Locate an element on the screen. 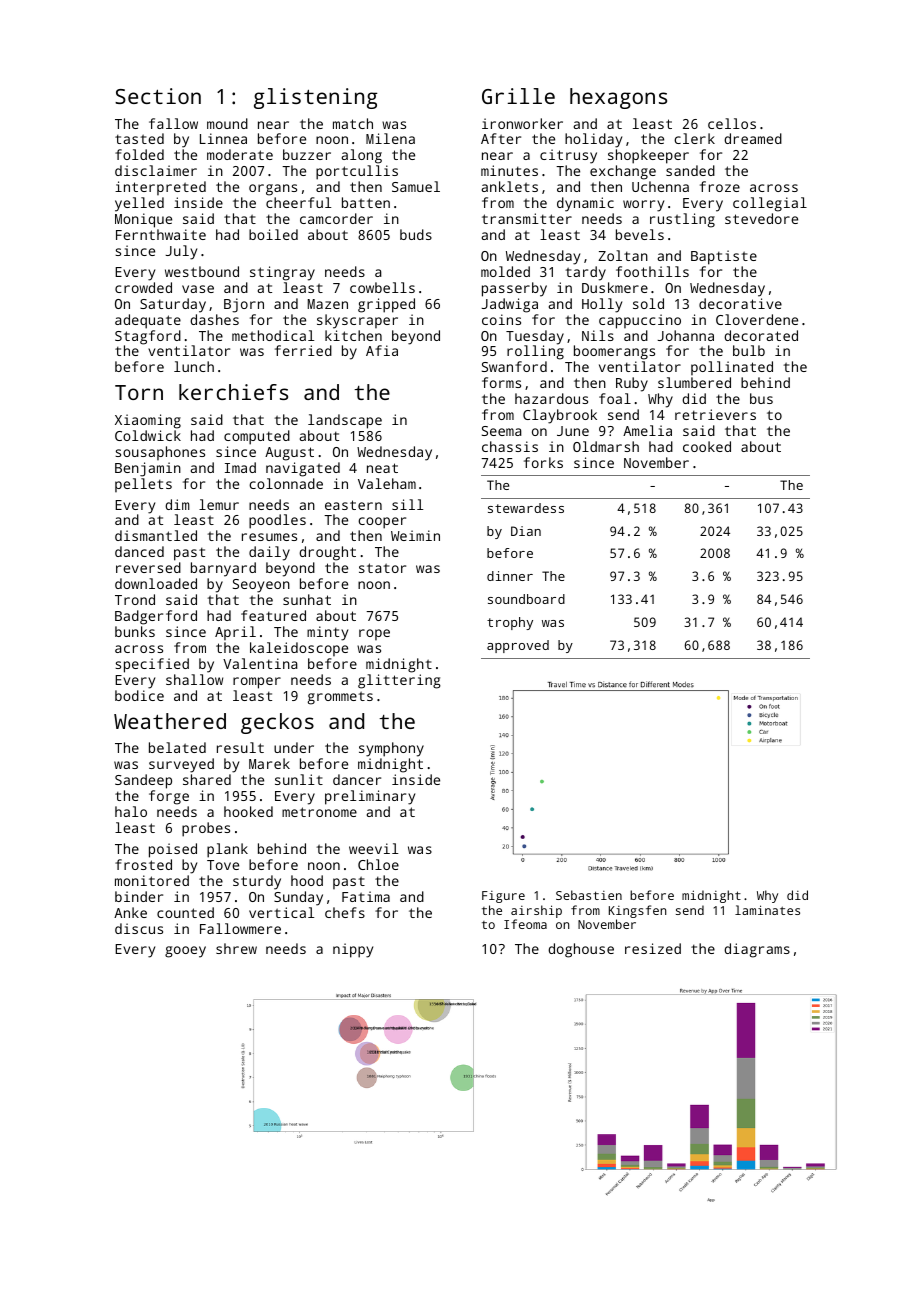  Grille is located at coordinates (518, 96).
